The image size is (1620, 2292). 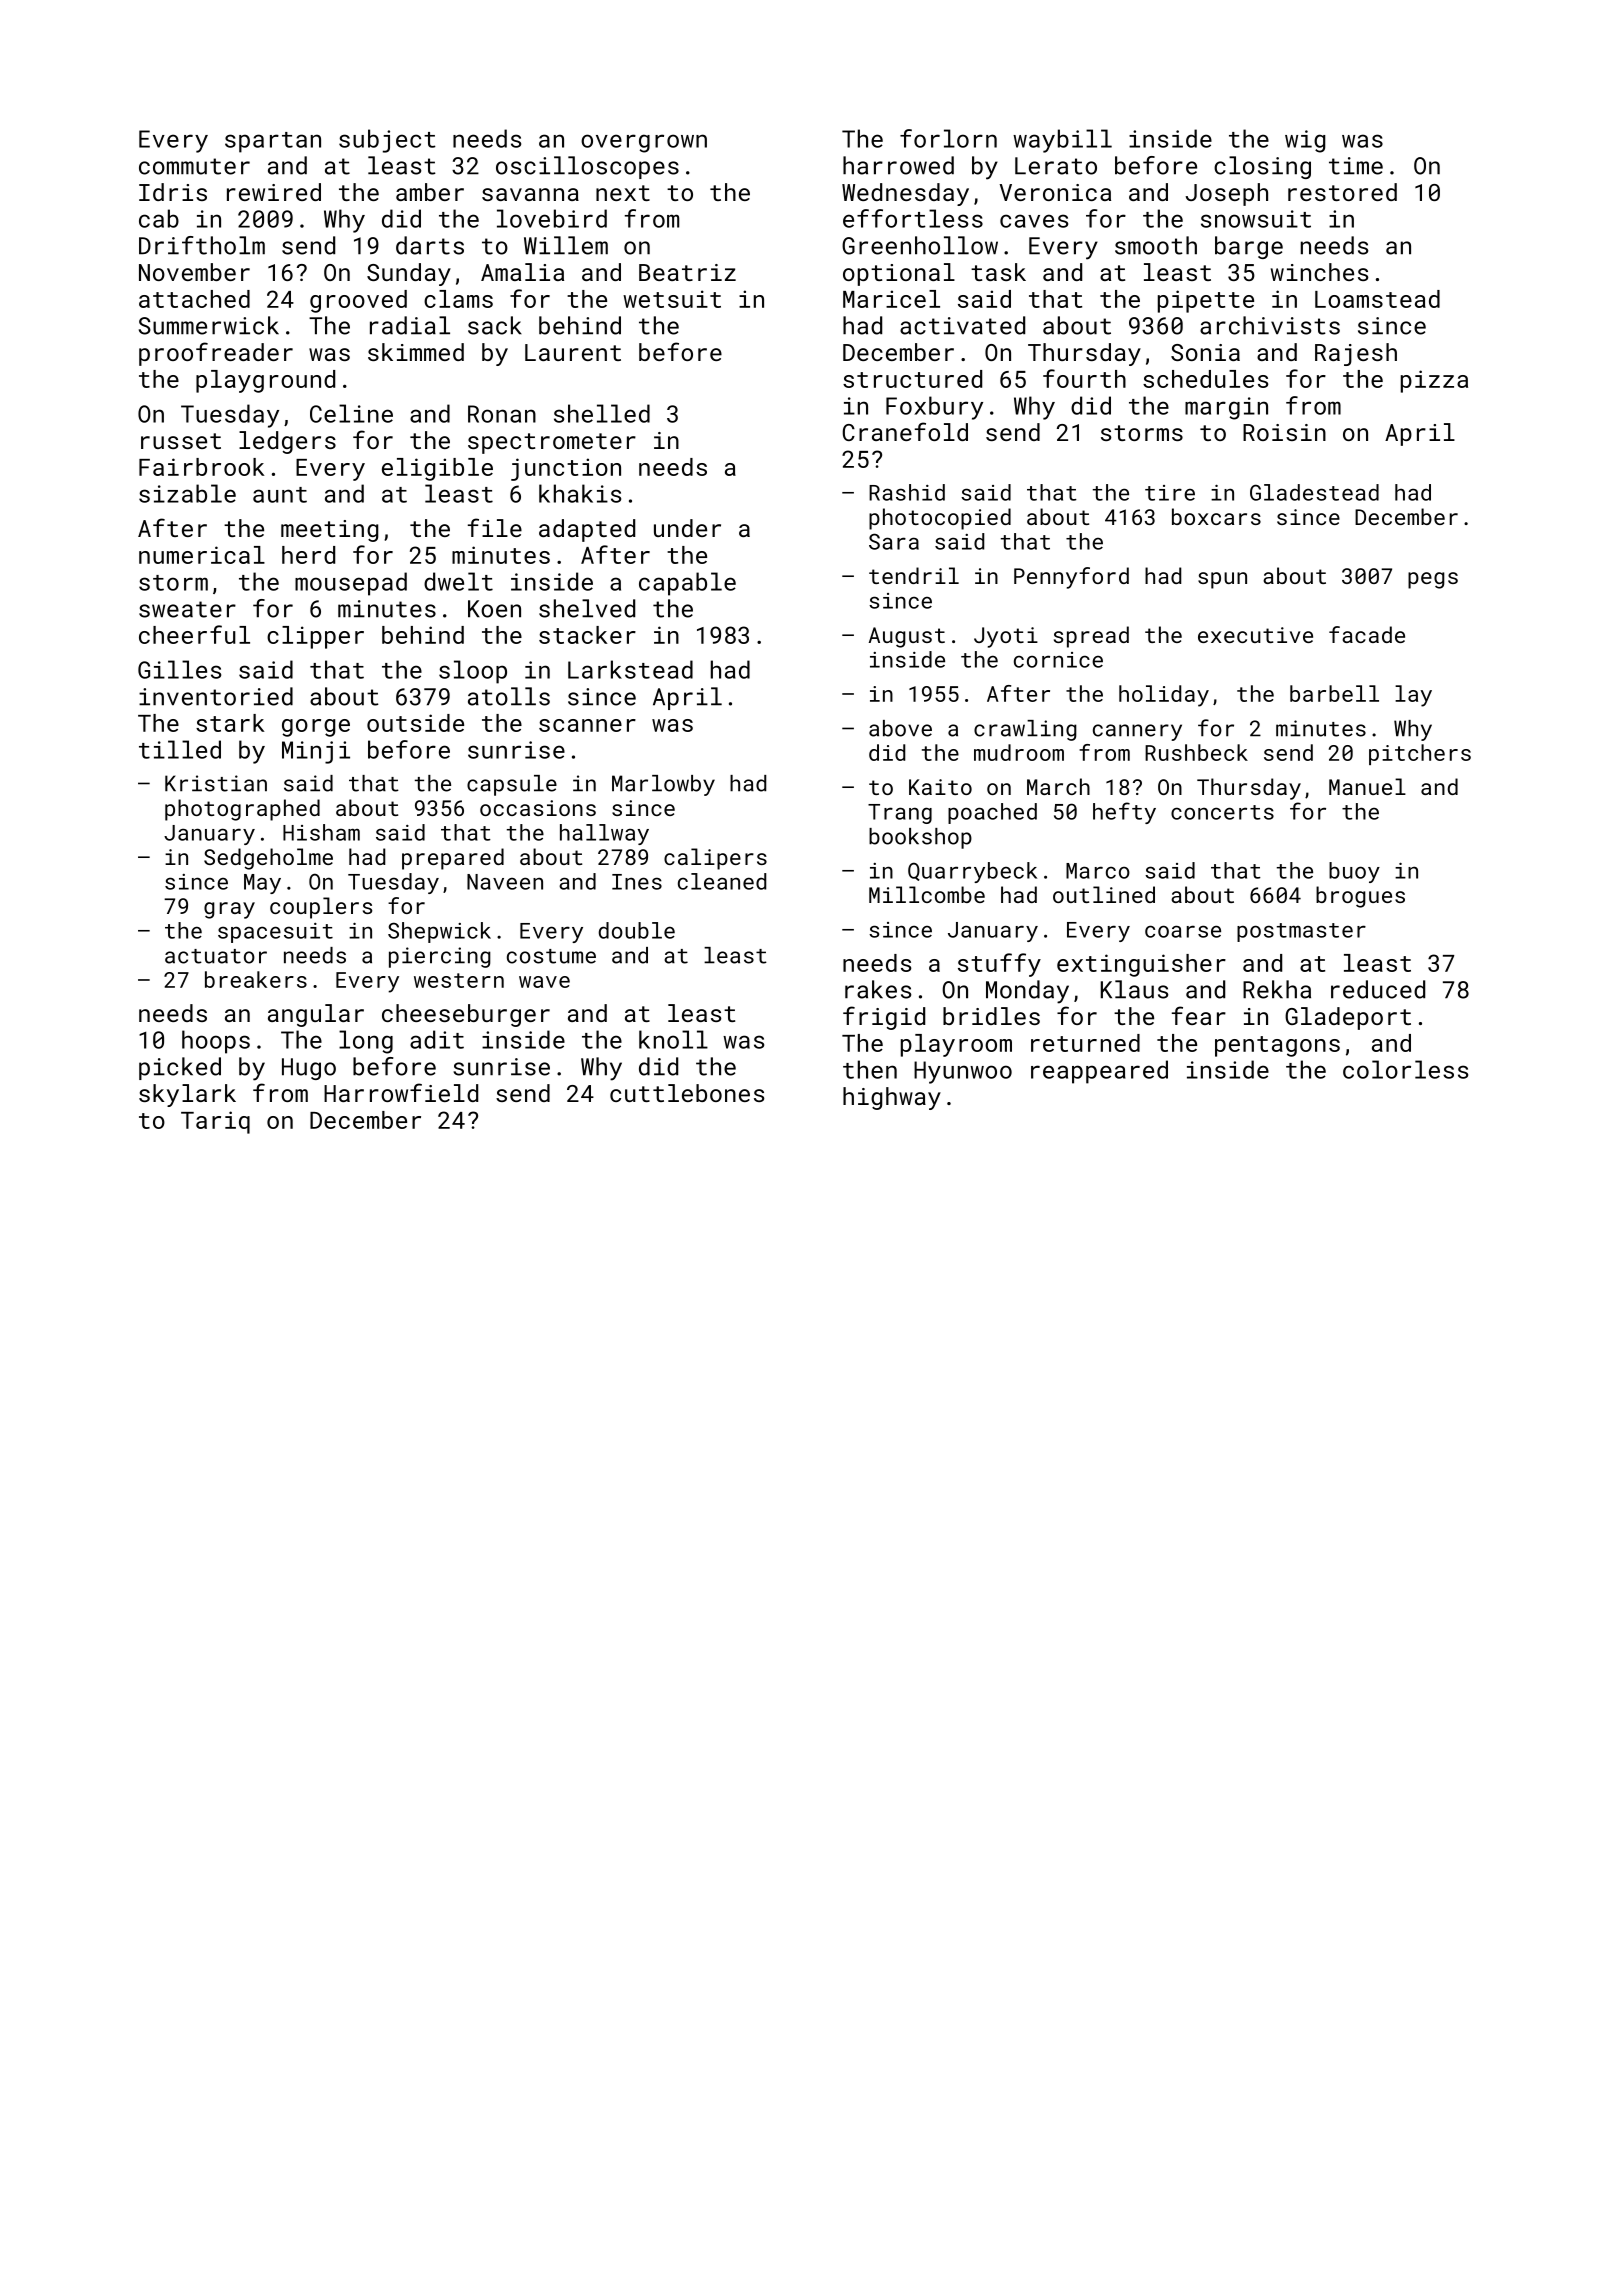 What do you see at coordinates (870, 1069) in the image?
I see `then` at bounding box center [870, 1069].
